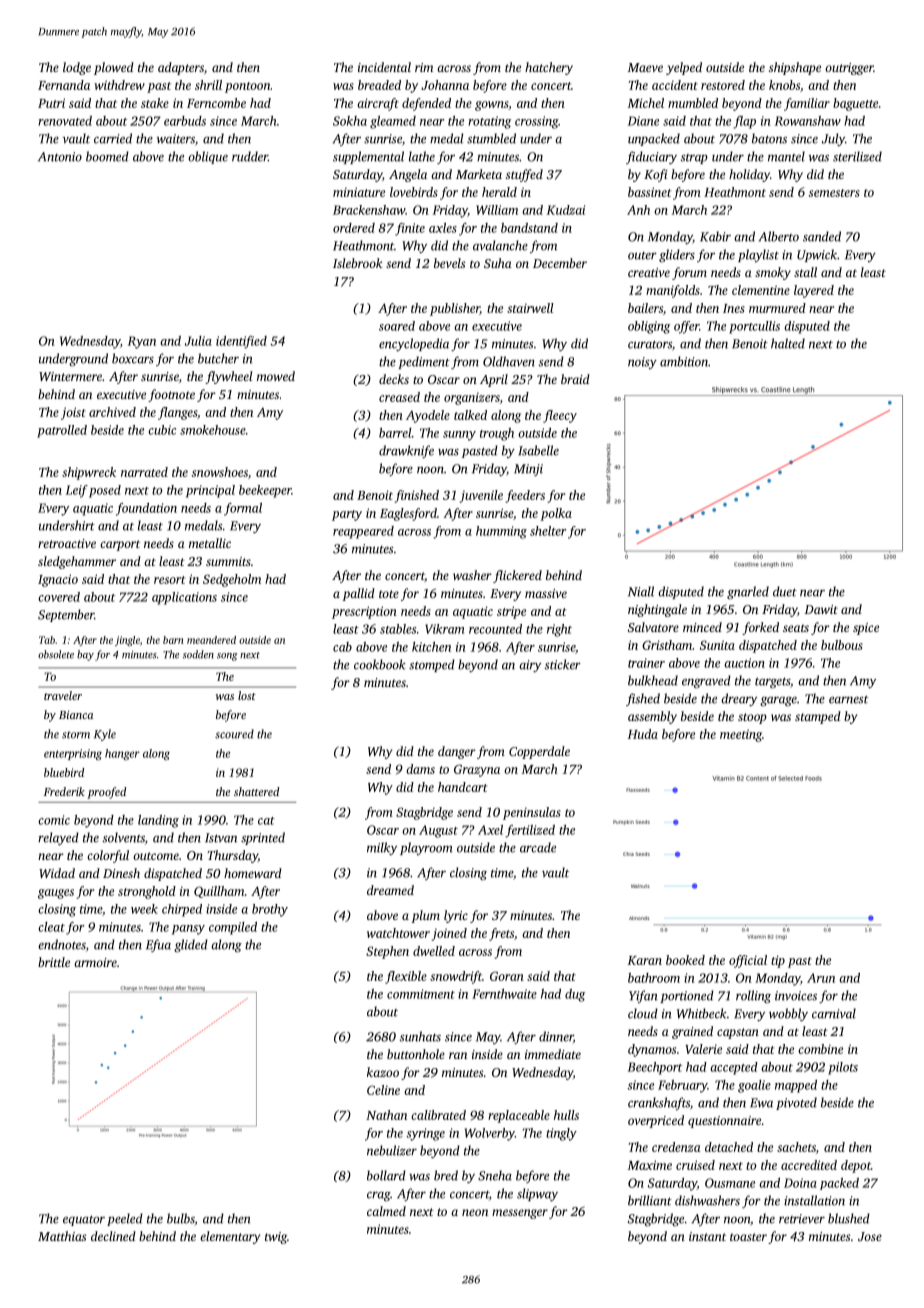 This document has height=1308, width=924. Describe the element at coordinates (855, 104) in the document. I see `baguette` at that location.
